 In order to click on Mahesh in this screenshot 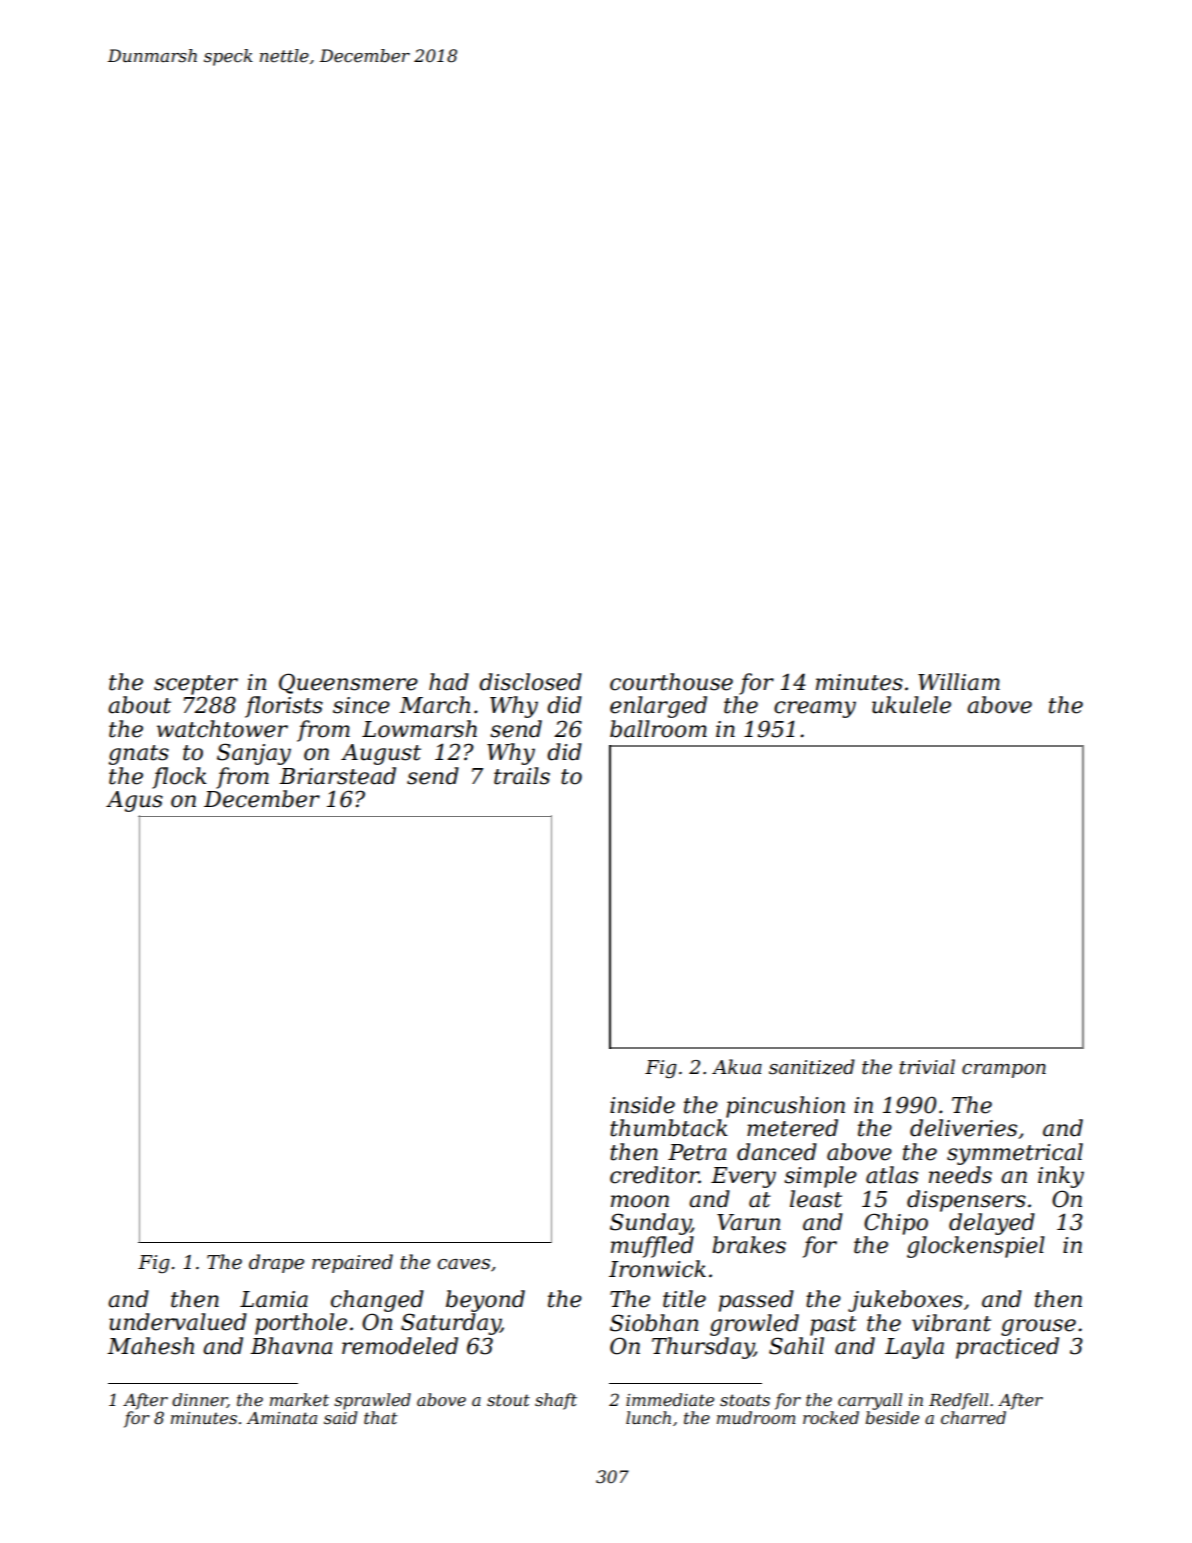, I will do `click(150, 1346)`.
